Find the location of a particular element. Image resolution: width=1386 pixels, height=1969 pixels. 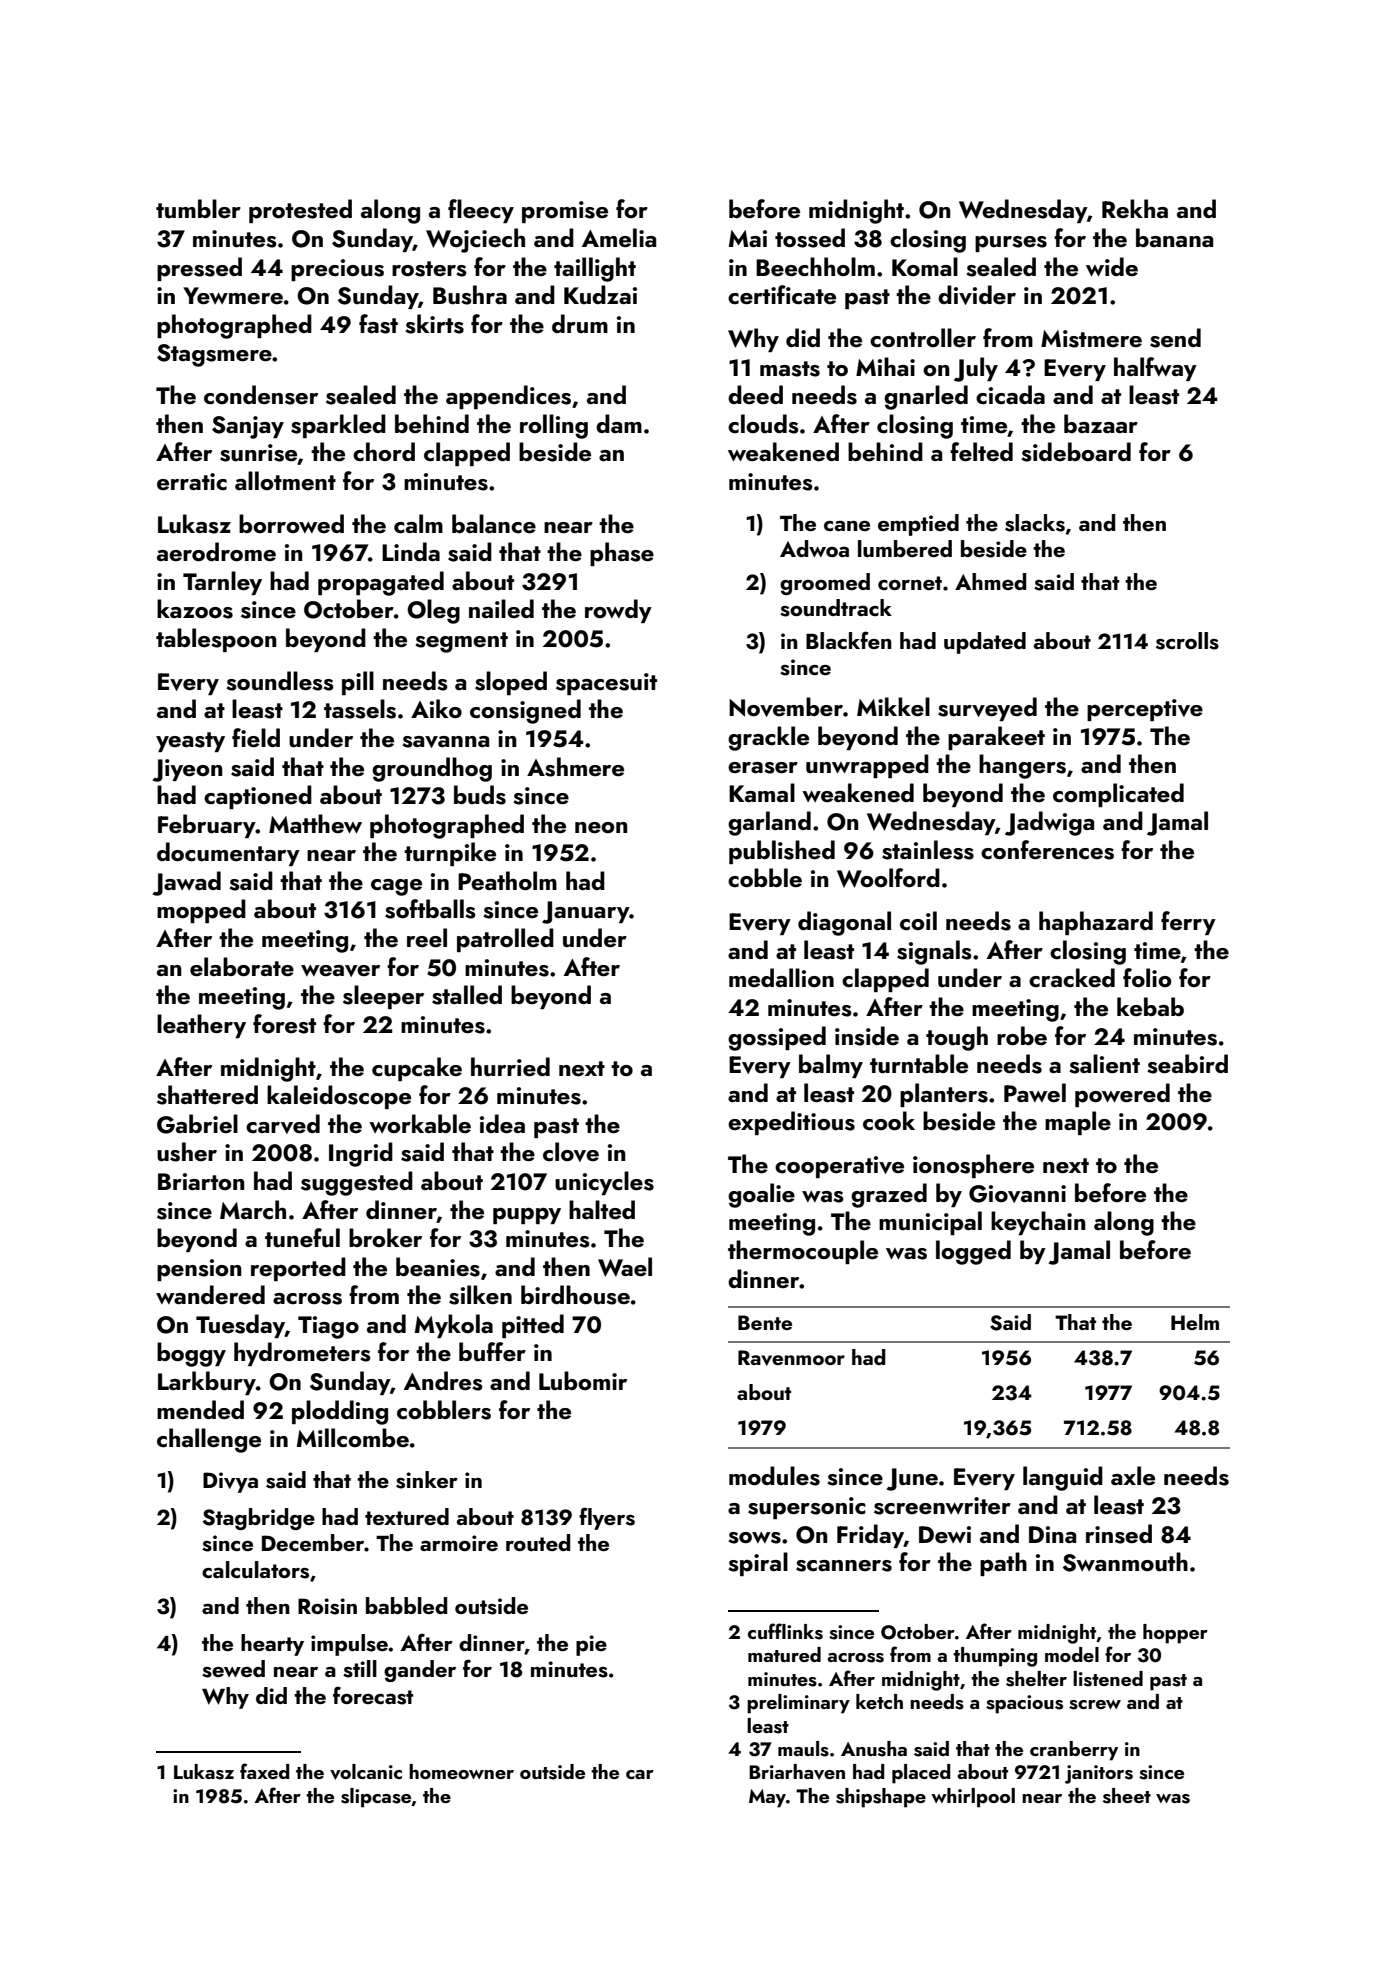

published is located at coordinates (782, 852).
